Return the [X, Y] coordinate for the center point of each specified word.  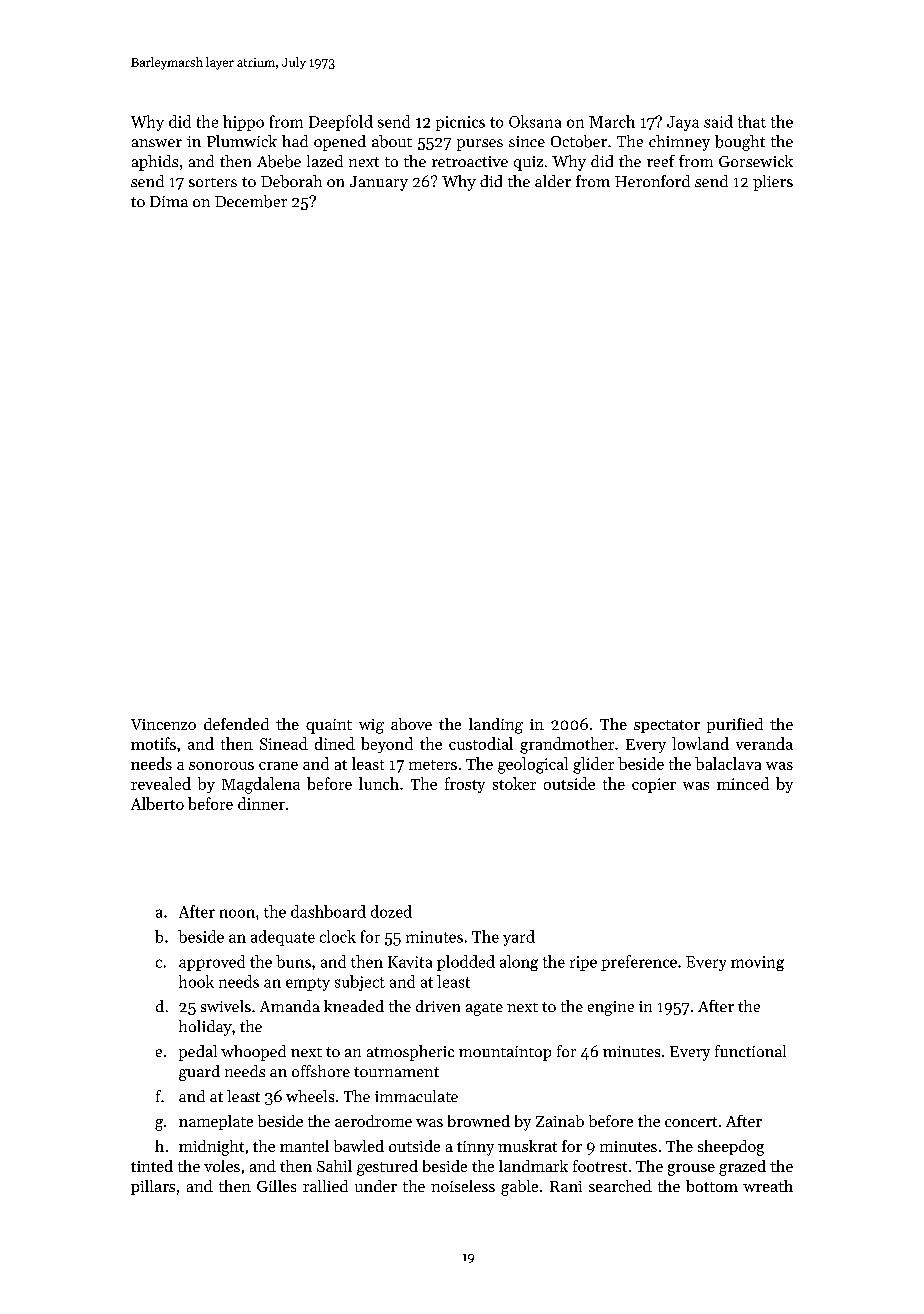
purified [735, 725]
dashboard [328, 911]
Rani [566, 1186]
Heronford [652, 181]
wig [371, 726]
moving [757, 963]
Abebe [279, 161]
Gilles [276, 1186]
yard [519, 938]
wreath [768, 1186]
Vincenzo [163, 724]
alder [553, 181]
